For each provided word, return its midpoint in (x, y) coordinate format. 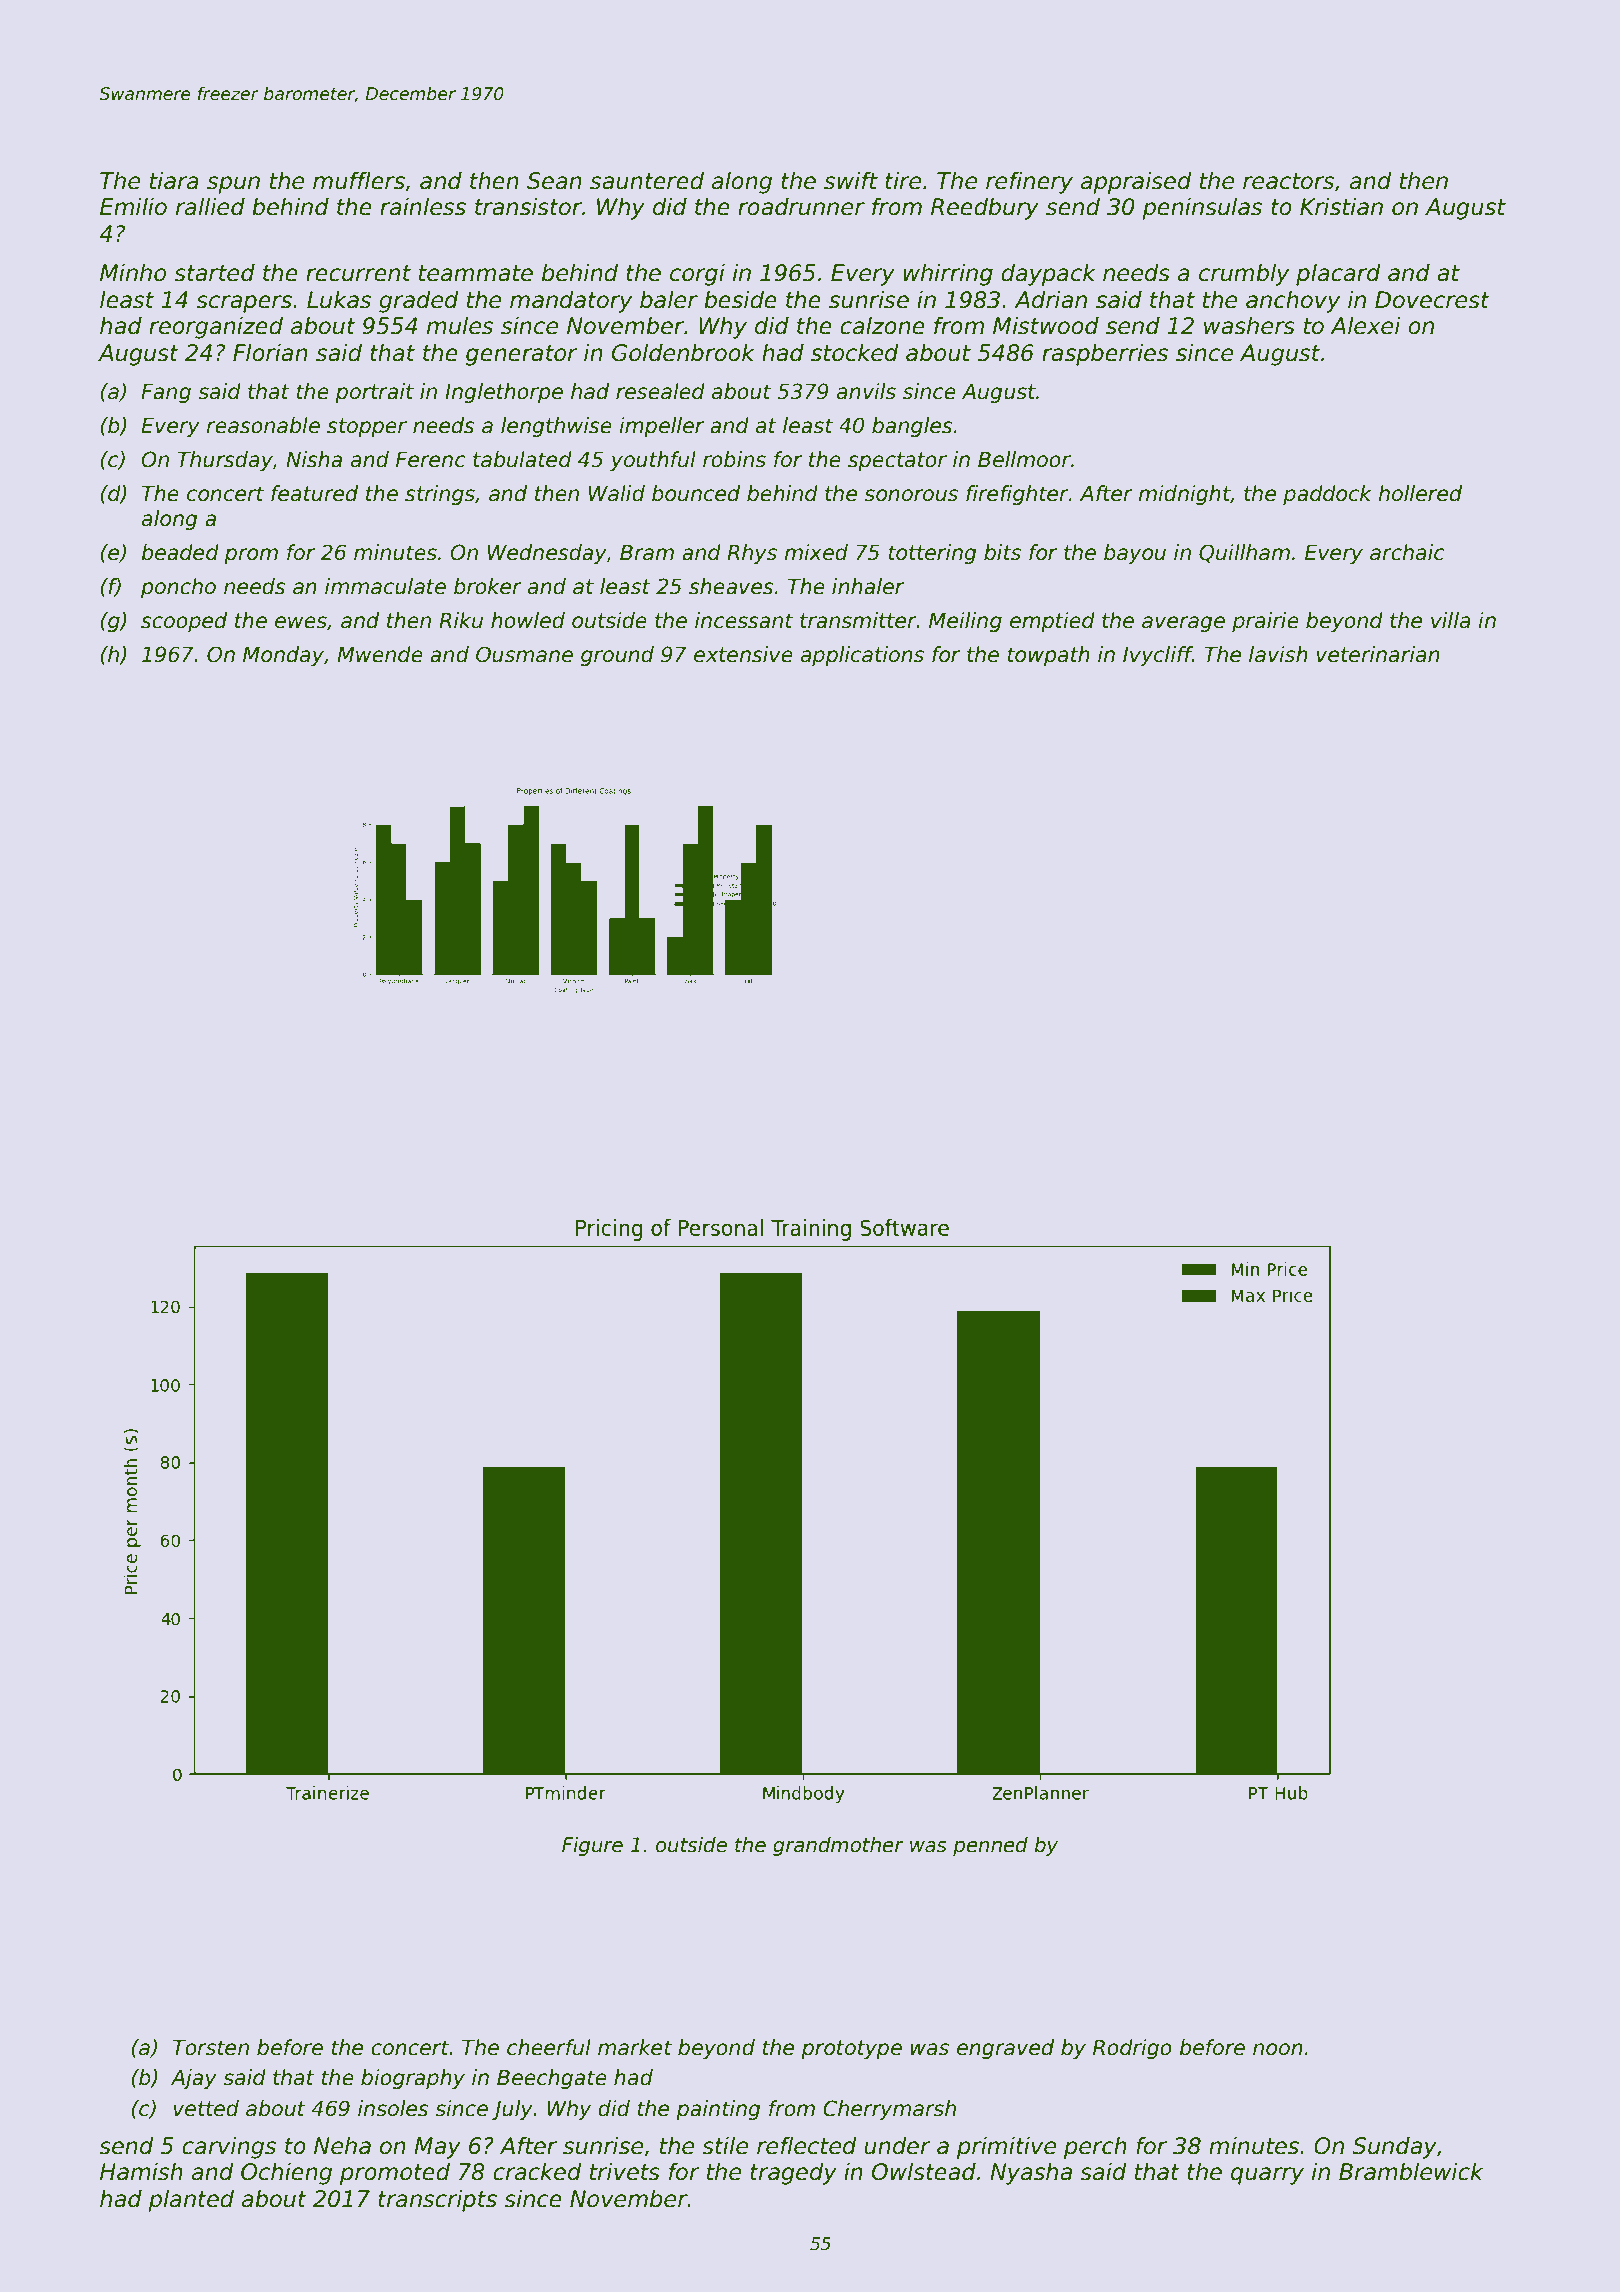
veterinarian (1378, 654)
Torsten (211, 2048)
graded (419, 302)
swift (851, 181)
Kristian (1341, 207)
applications (862, 656)
